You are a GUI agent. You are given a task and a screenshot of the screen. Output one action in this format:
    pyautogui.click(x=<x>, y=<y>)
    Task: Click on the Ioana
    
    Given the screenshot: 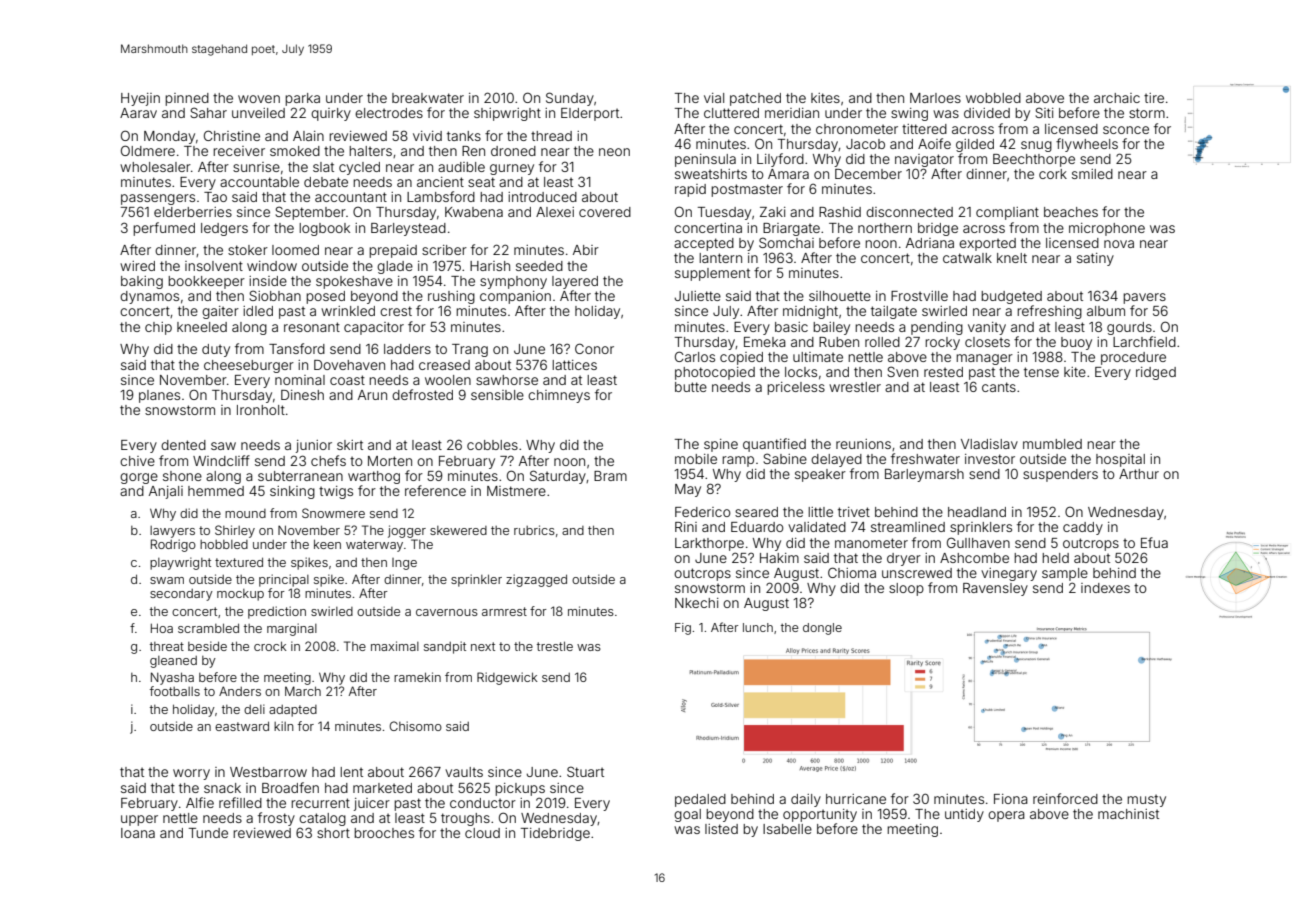 What is the action you would take?
    pyautogui.click(x=138, y=833)
